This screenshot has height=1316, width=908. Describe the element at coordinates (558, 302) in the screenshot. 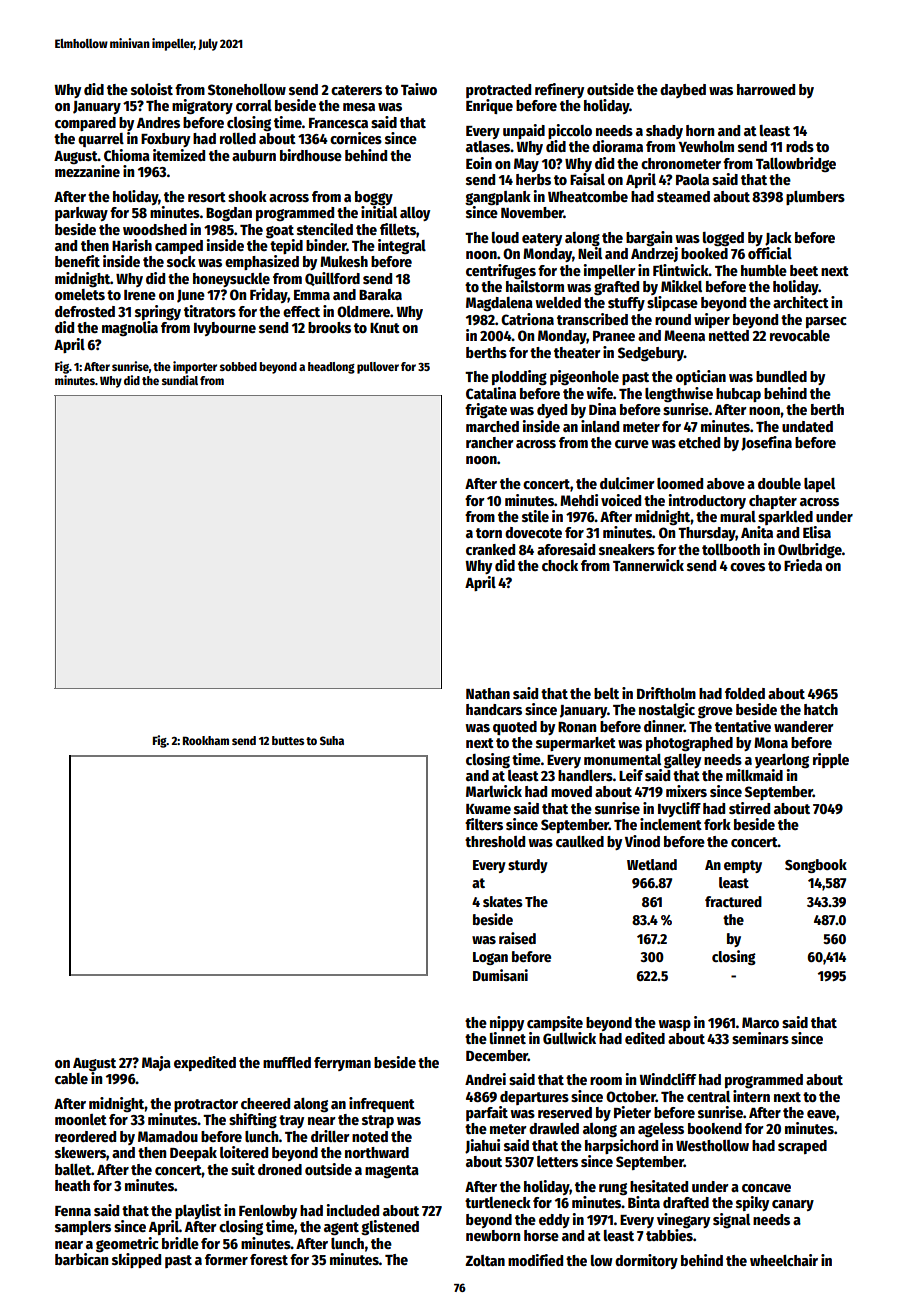

I see `welded` at that location.
